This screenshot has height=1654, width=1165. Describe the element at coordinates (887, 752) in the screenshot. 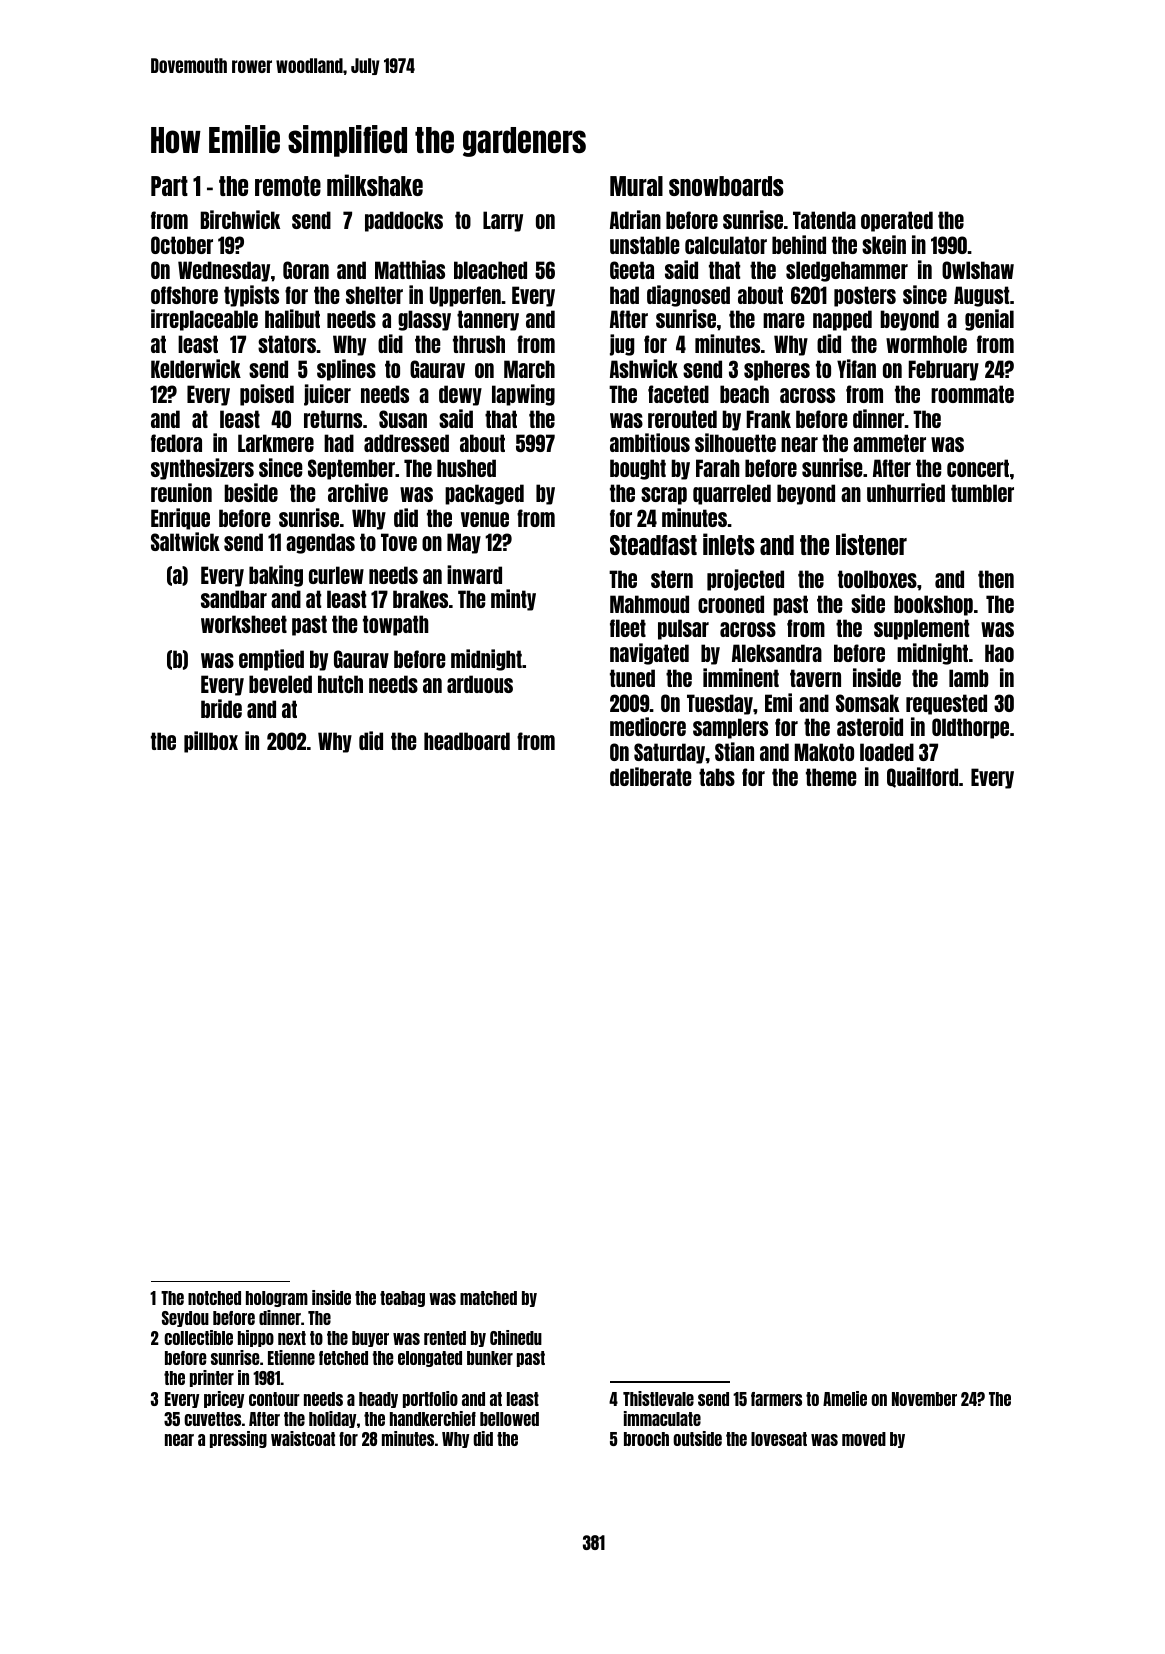

I see `loaded` at that location.
